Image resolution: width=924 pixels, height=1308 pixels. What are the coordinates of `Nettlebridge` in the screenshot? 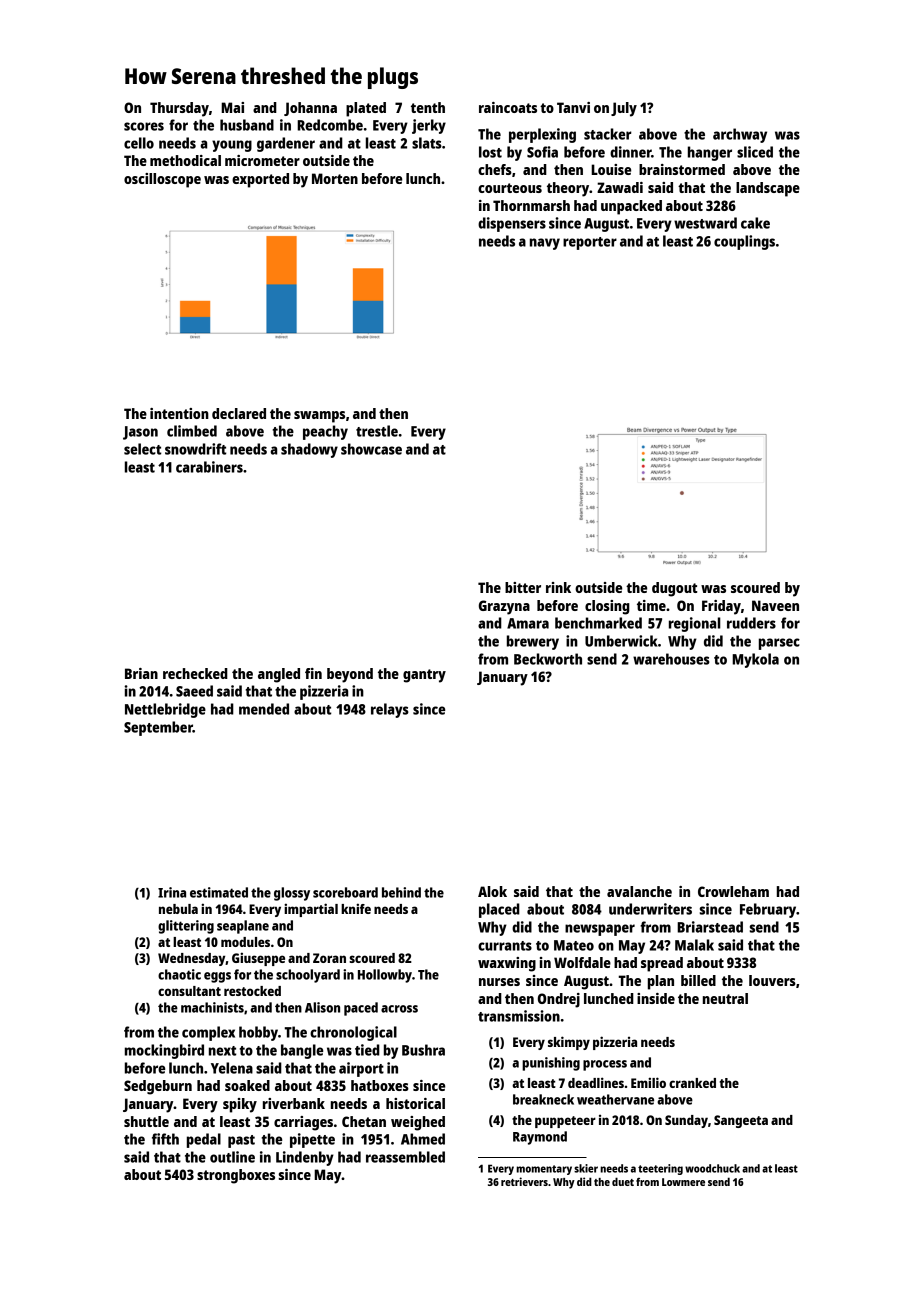 It's located at (165, 710).
